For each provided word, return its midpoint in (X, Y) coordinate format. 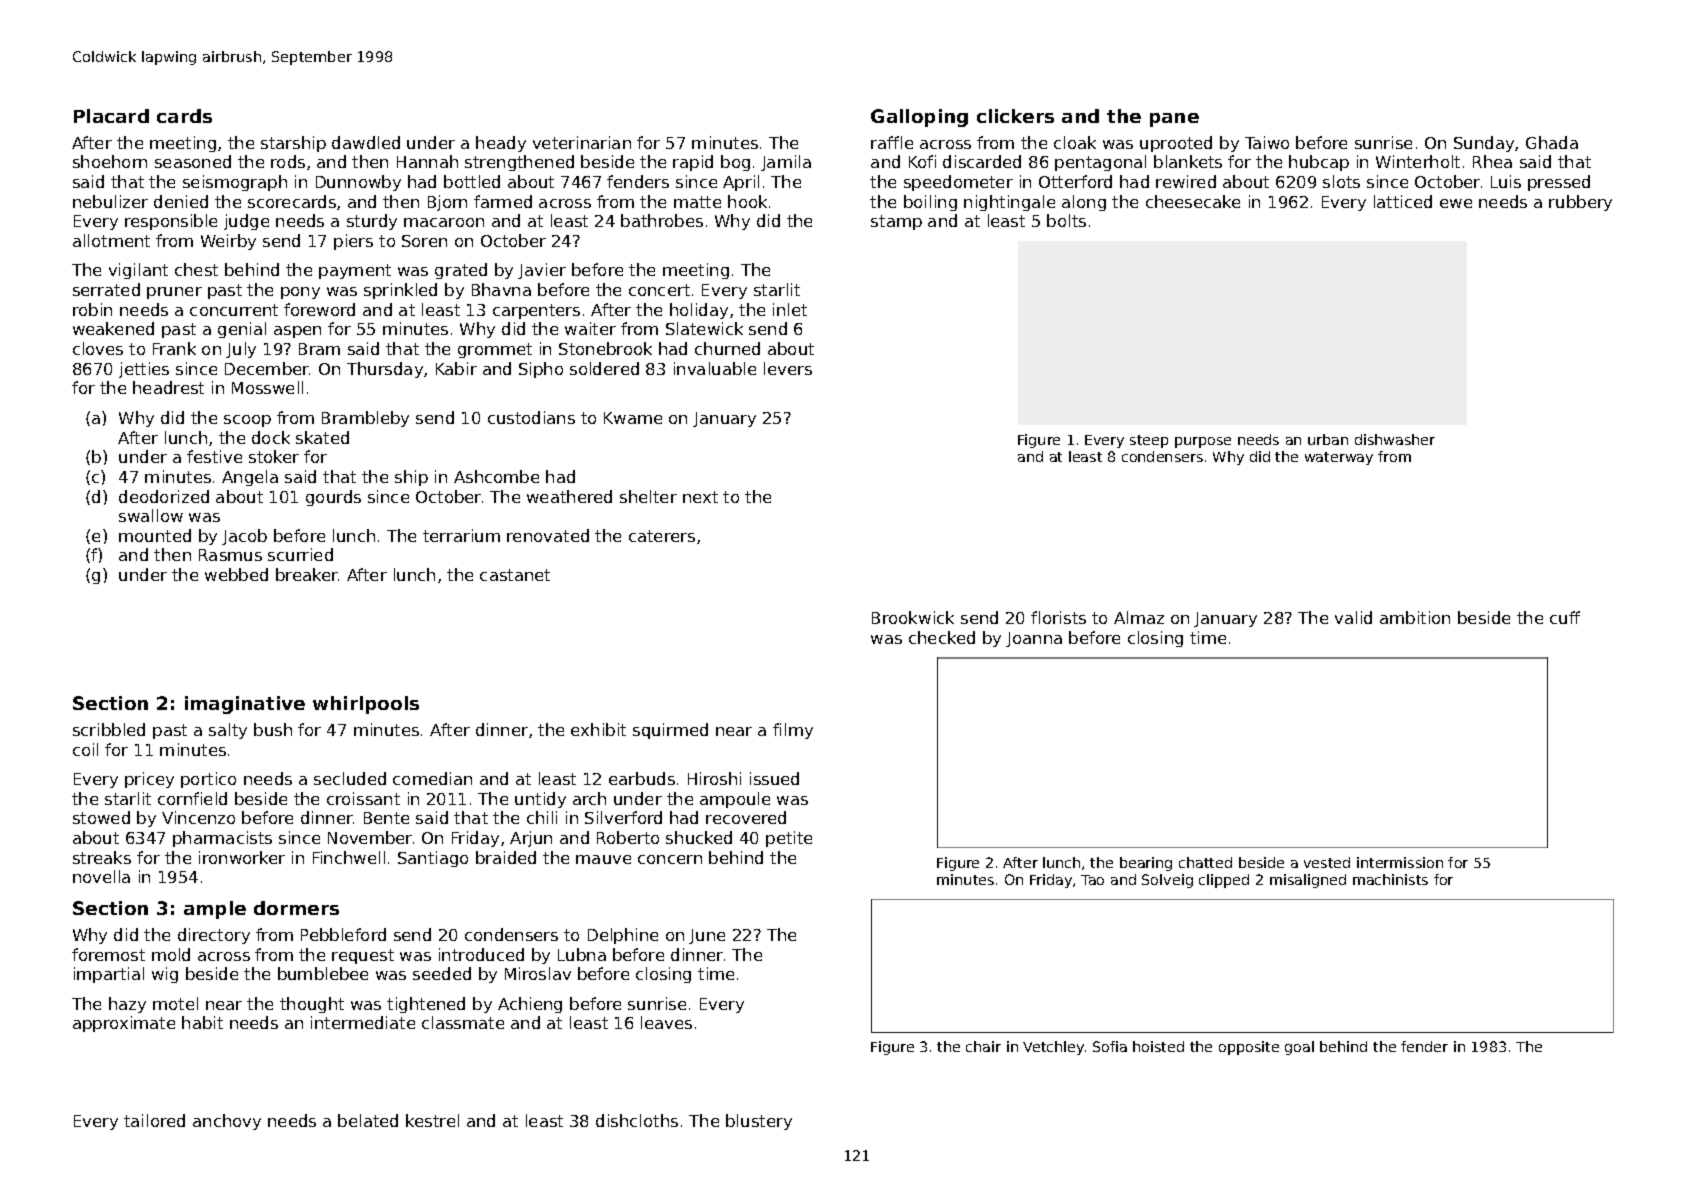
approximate (124, 1024)
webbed (236, 574)
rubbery (1580, 203)
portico (208, 780)
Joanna (1034, 639)
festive (214, 456)
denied (181, 201)
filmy (793, 731)
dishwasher (1395, 439)
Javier (542, 271)
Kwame (633, 418)
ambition (1415, 617)
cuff (1565, 617)
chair (983, 1046)
